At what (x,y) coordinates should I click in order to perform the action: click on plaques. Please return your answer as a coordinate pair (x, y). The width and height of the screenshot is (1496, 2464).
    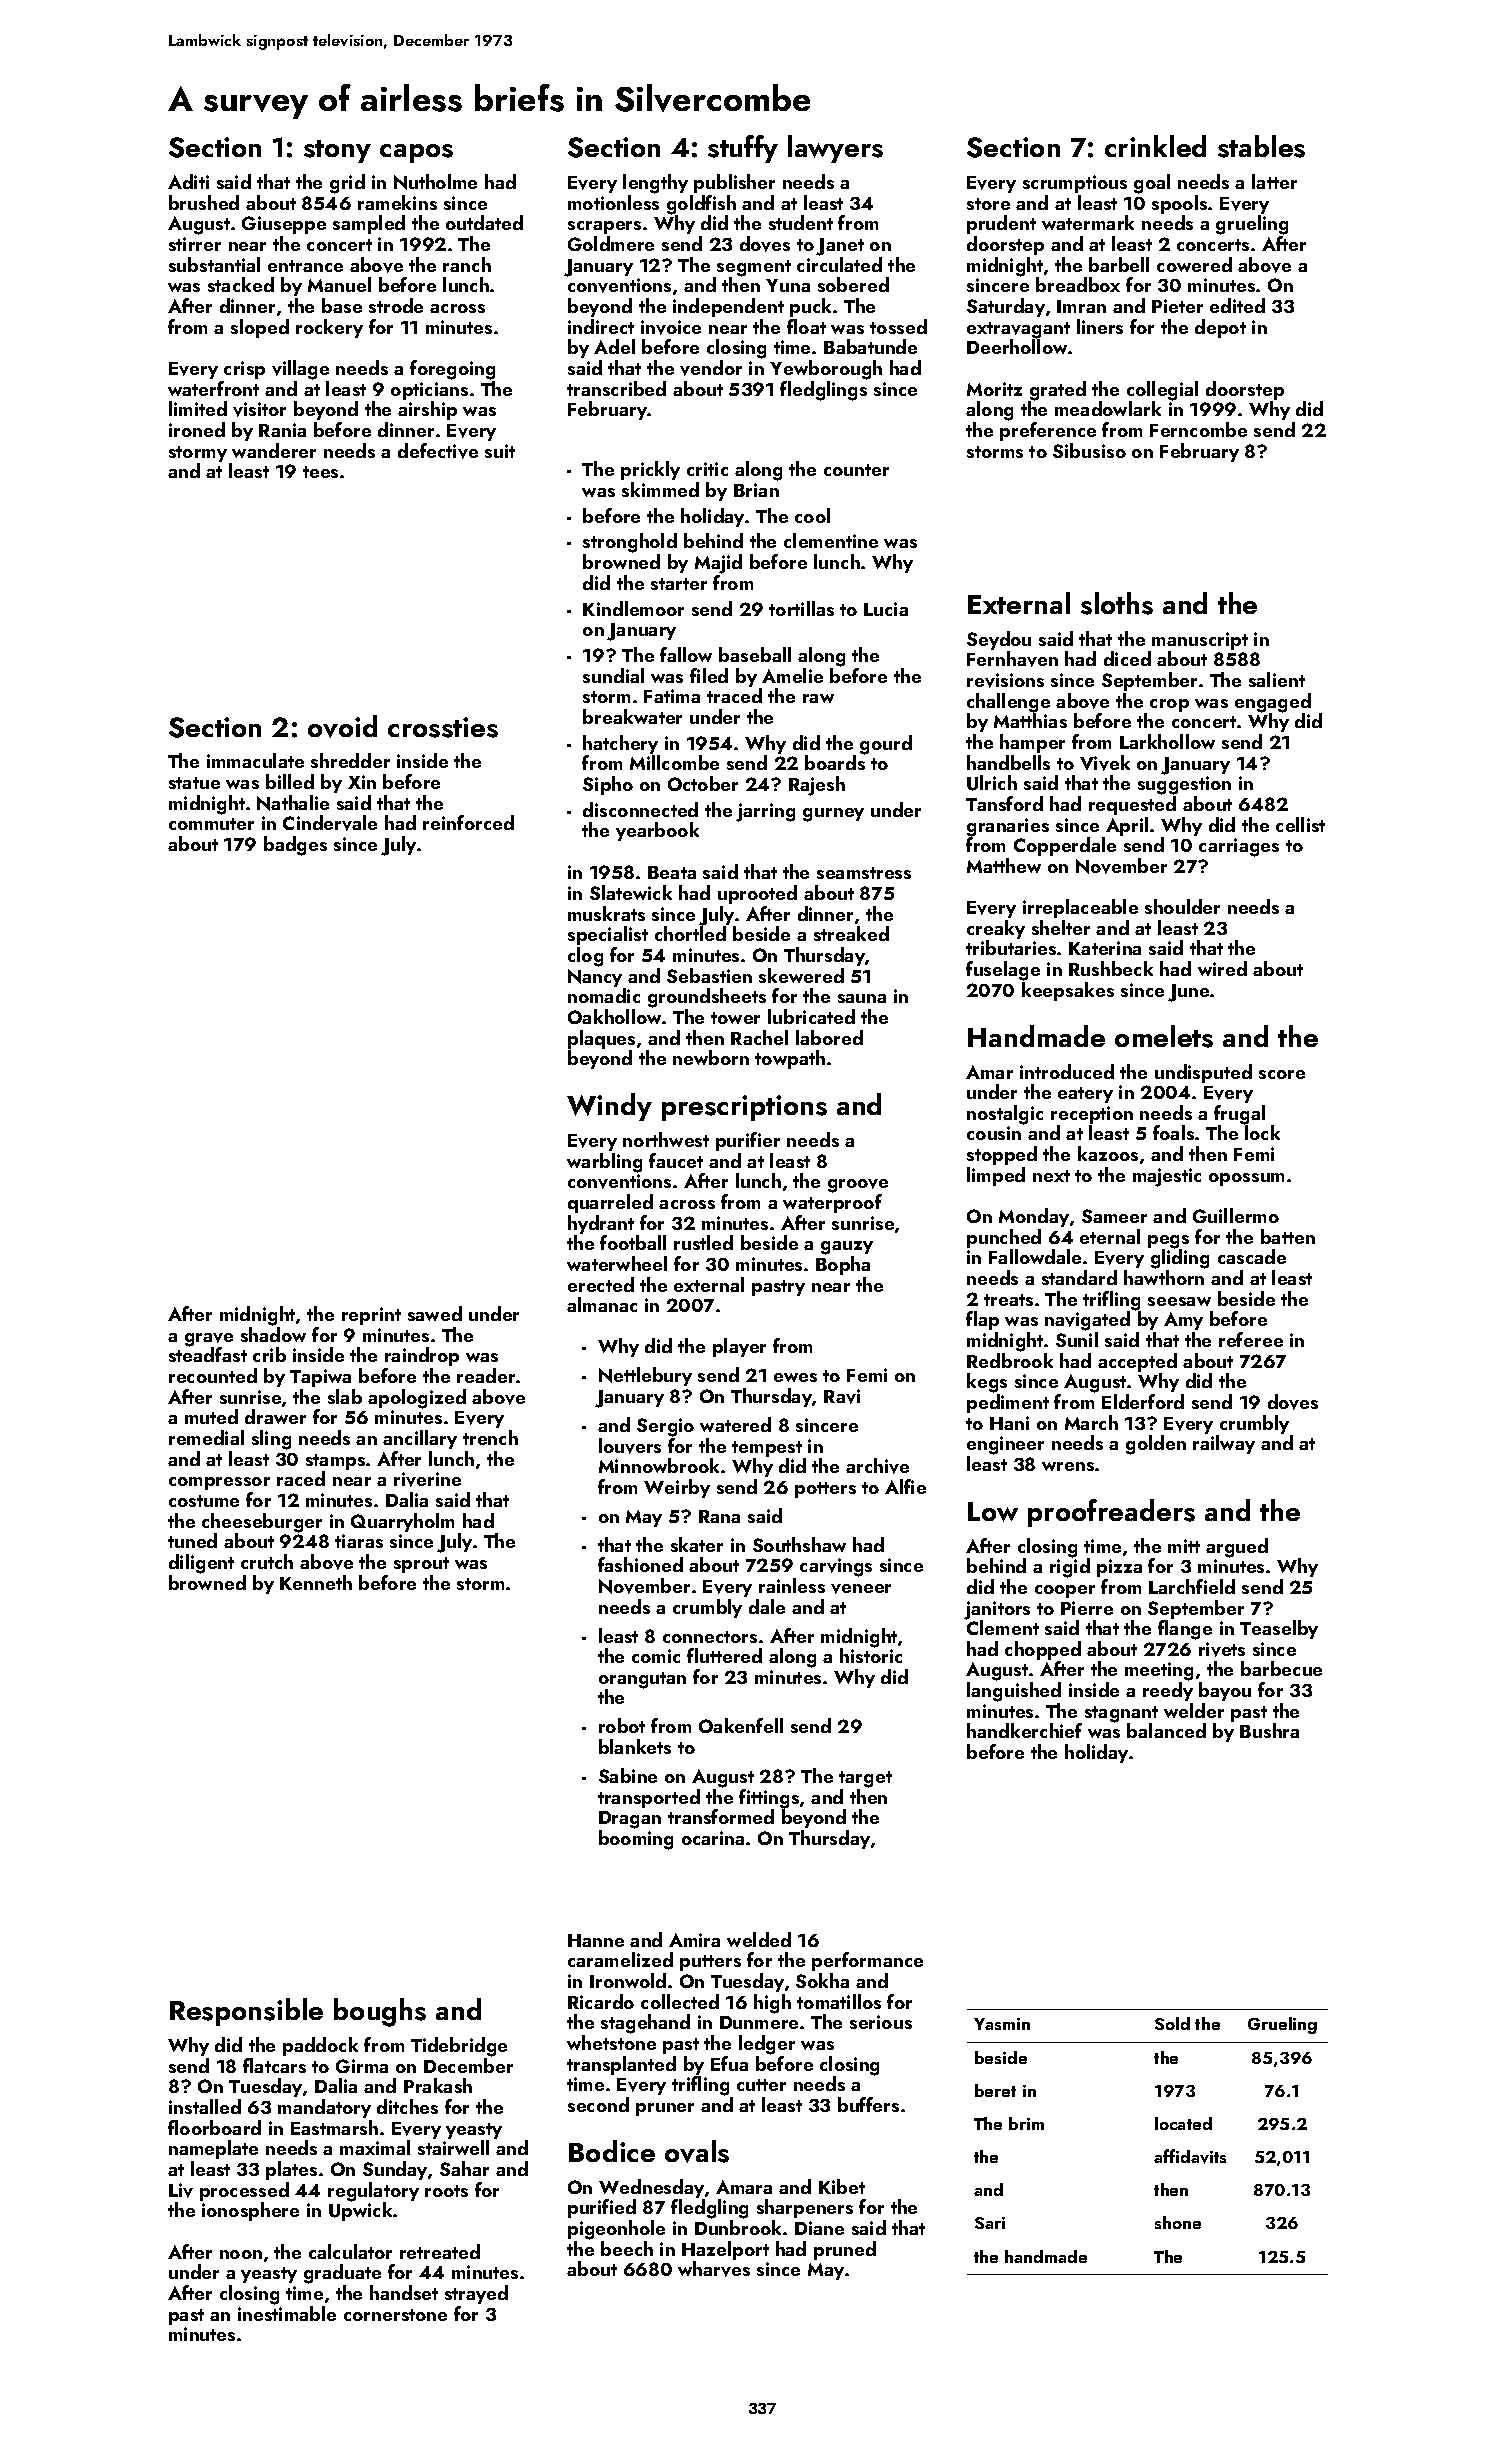
    Looking at the image, I should click on (601, 1039).
